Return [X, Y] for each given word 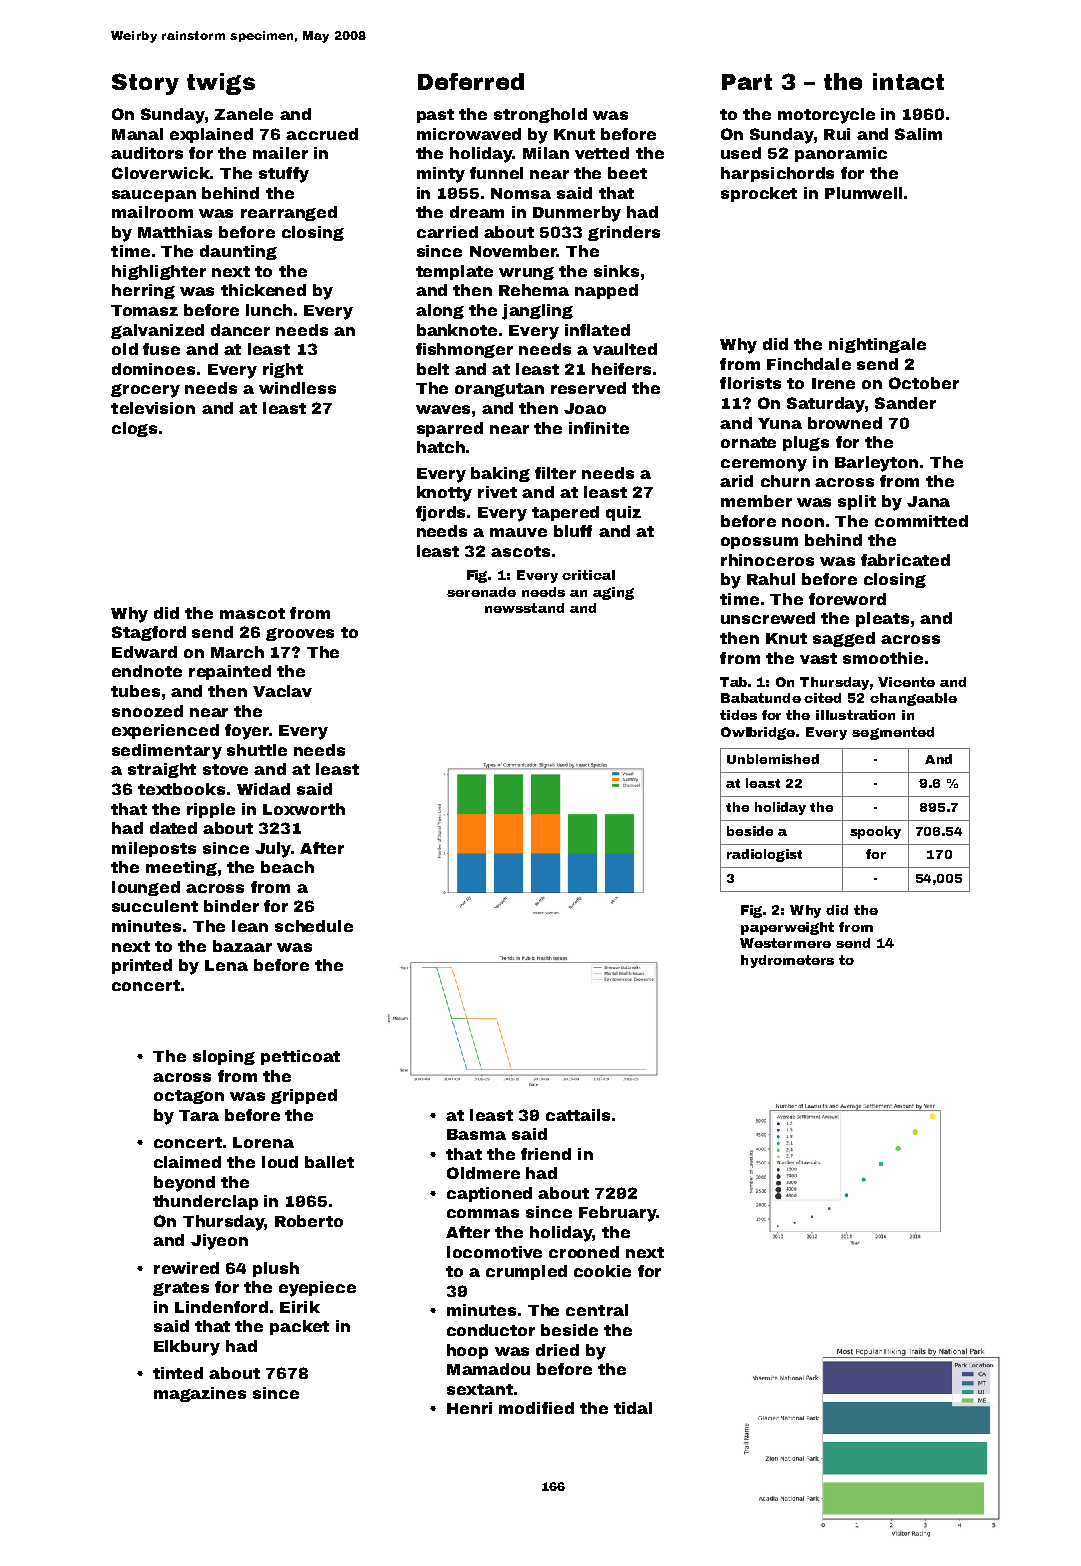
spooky [875, 832]
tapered [565, 513]
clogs [134, 429]
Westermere [785, 943]
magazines [200, 1394]
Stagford [149, 633]
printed [142, 966]
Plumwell [863, 193]
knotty [444, 494]
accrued [322, 134]
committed [921, 521]
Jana [928, 501]
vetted [602, 153]
